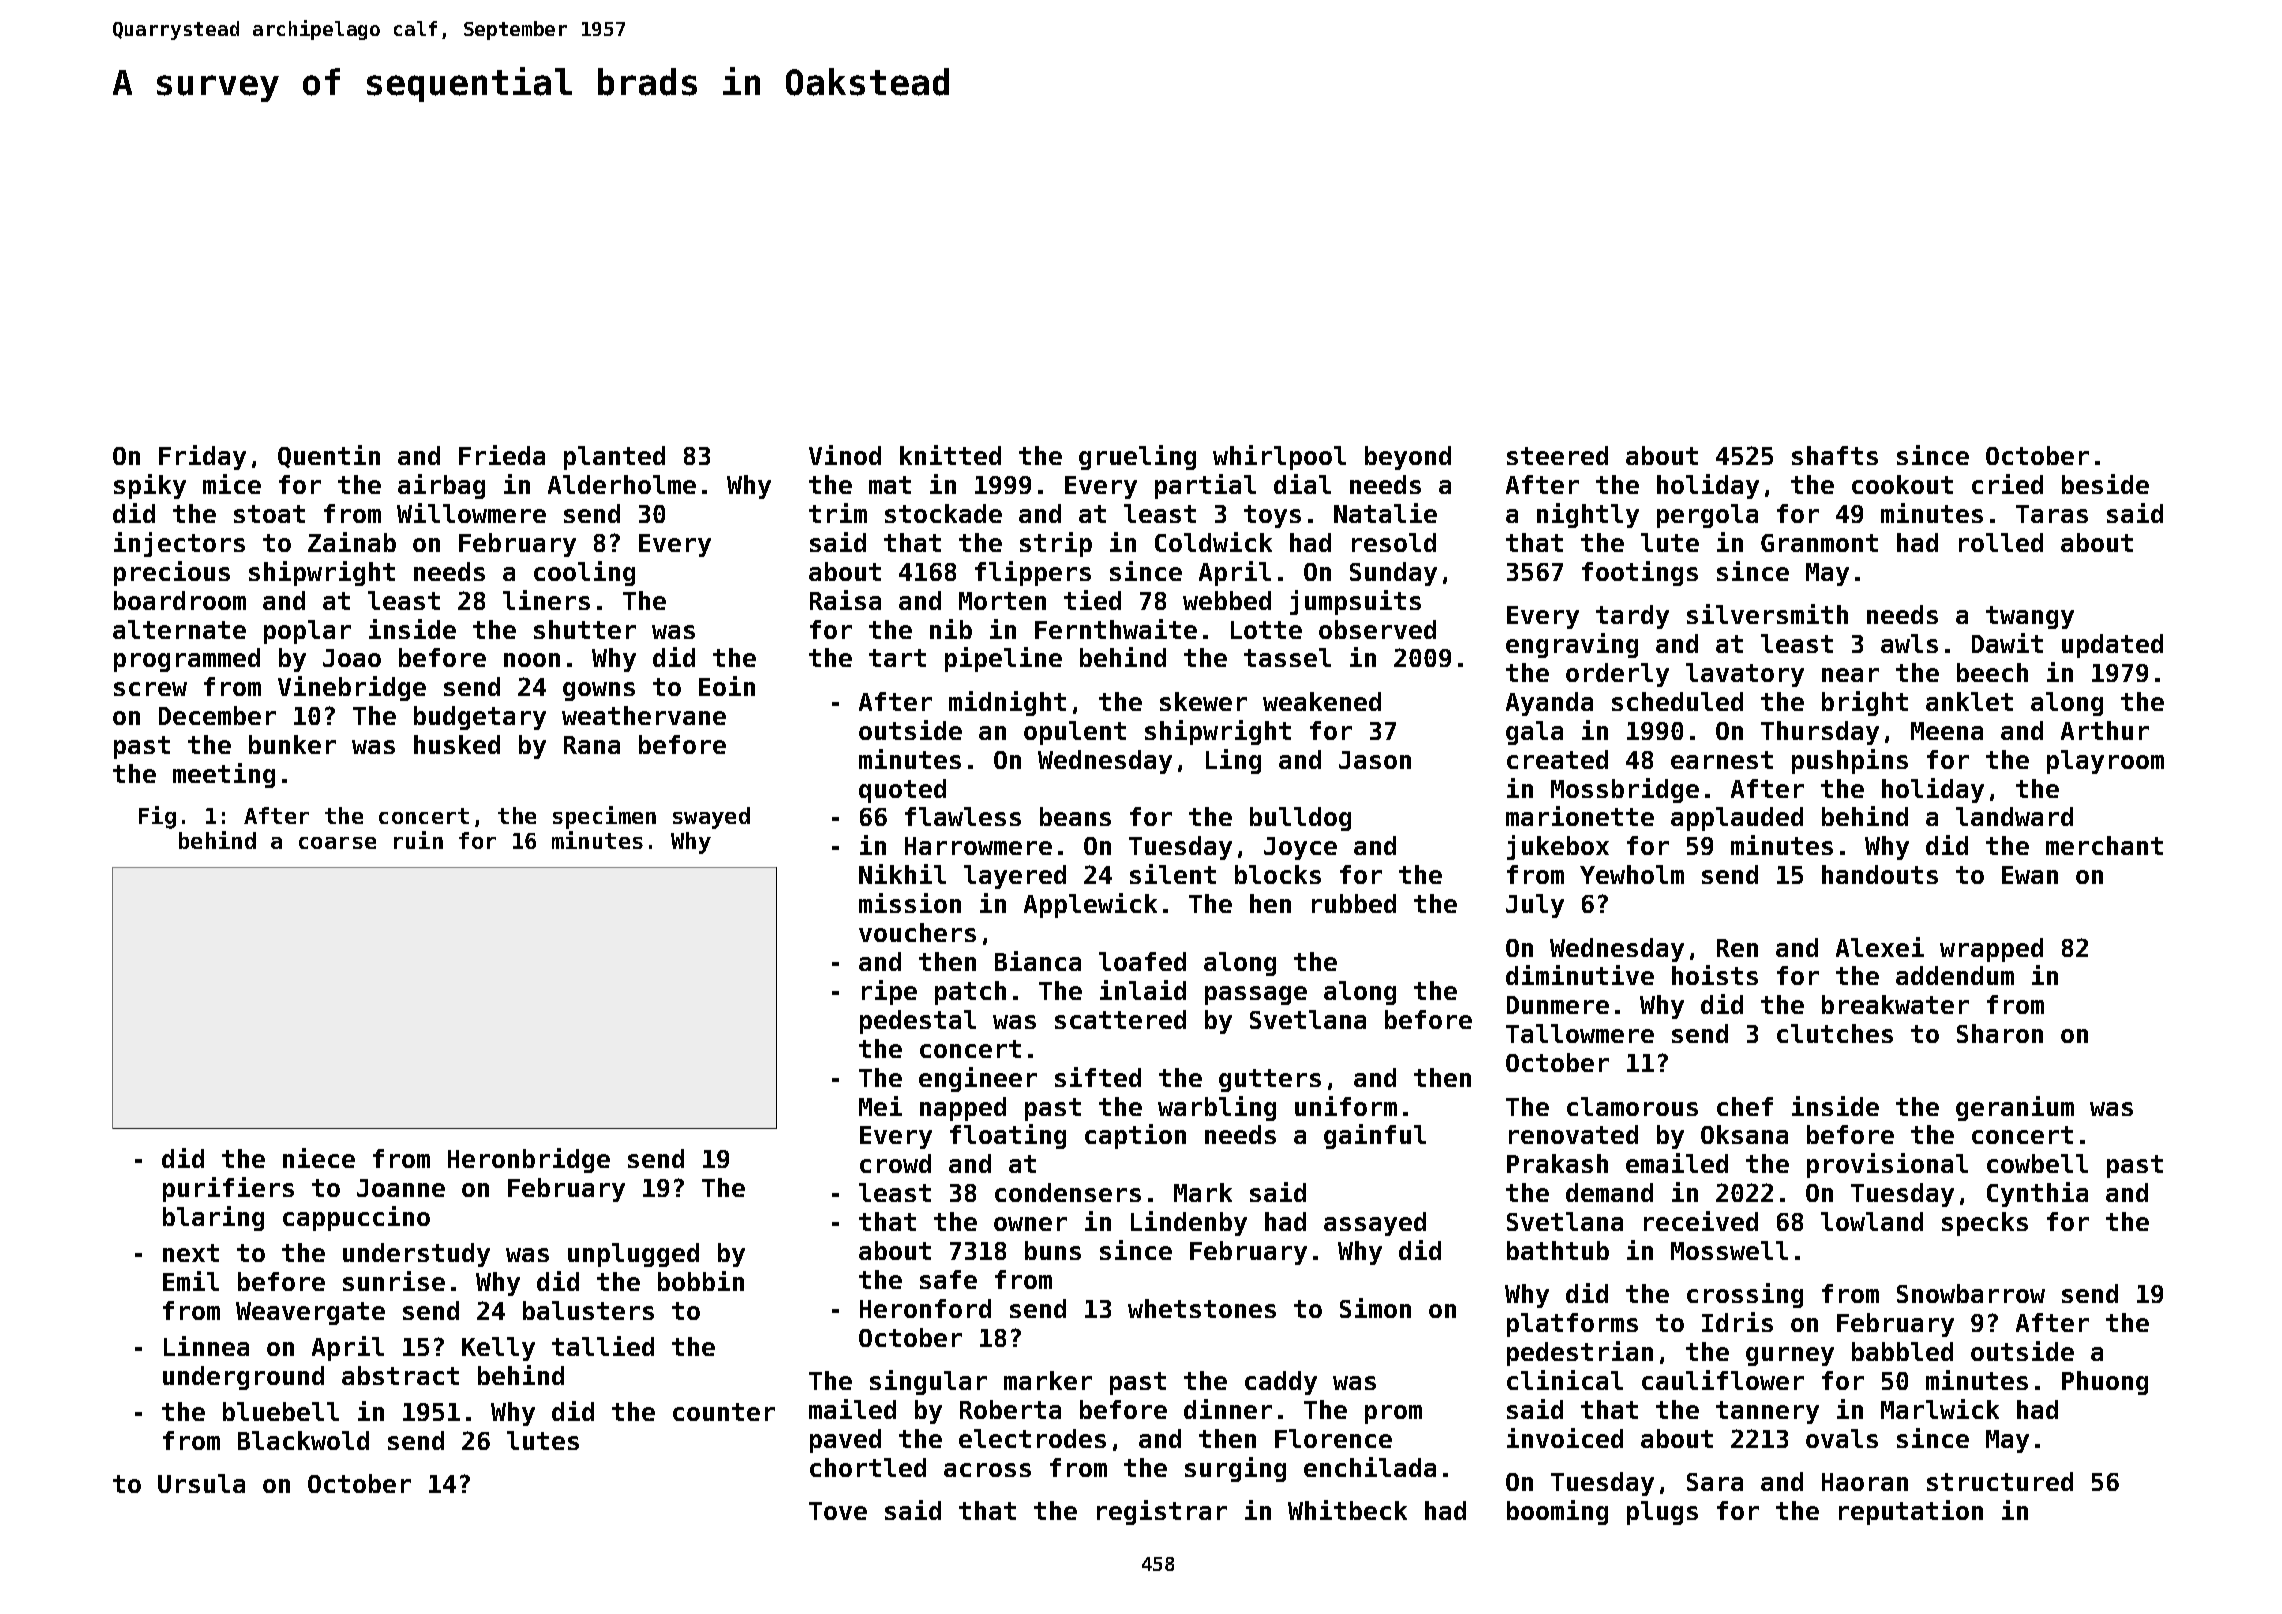 This page has height=1614, width=2282. Describe the element at coordinates (950, 455) in the page. I see `knitted` at that location.
